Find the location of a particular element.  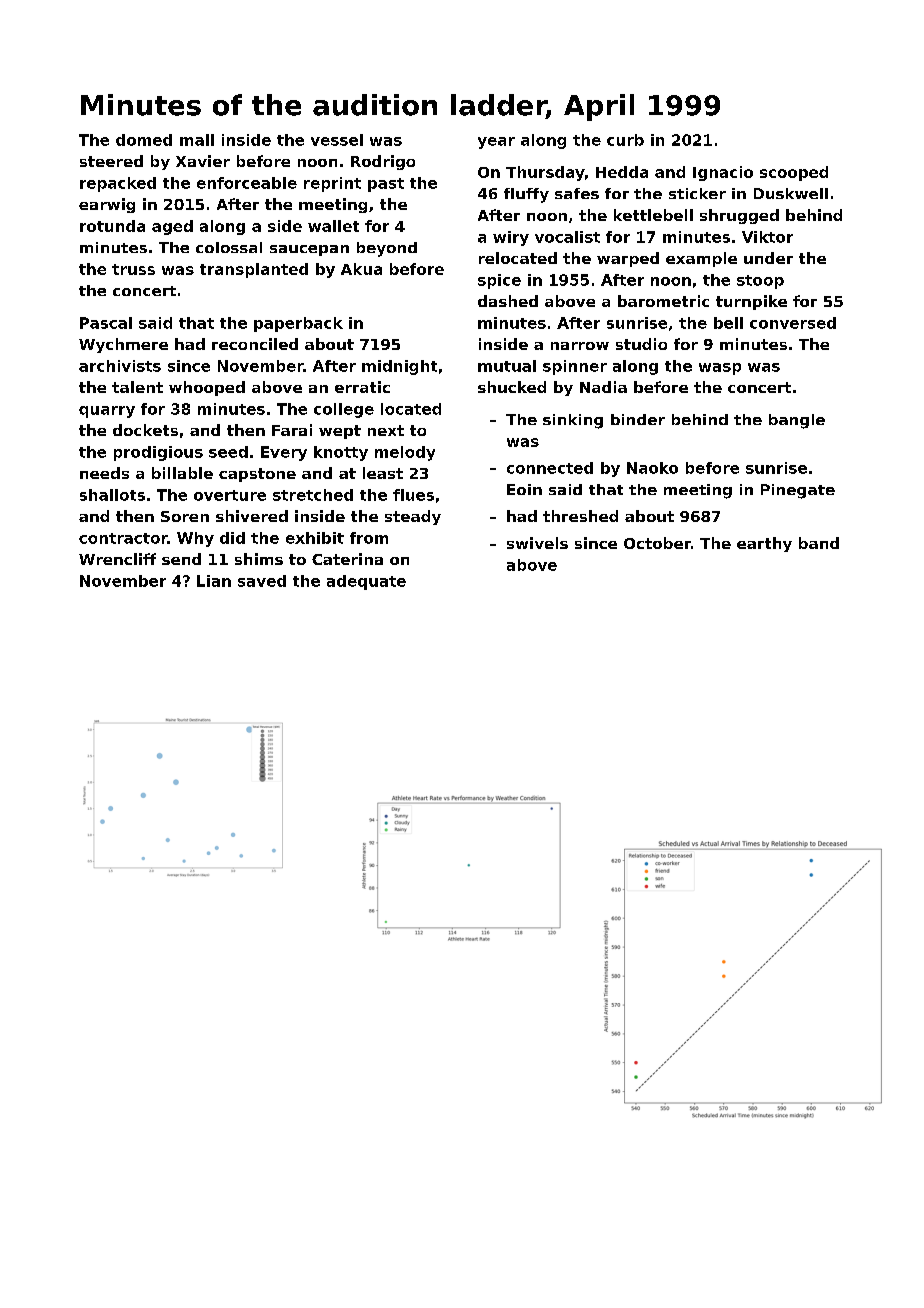

year is located at coordinates (496, 143).
